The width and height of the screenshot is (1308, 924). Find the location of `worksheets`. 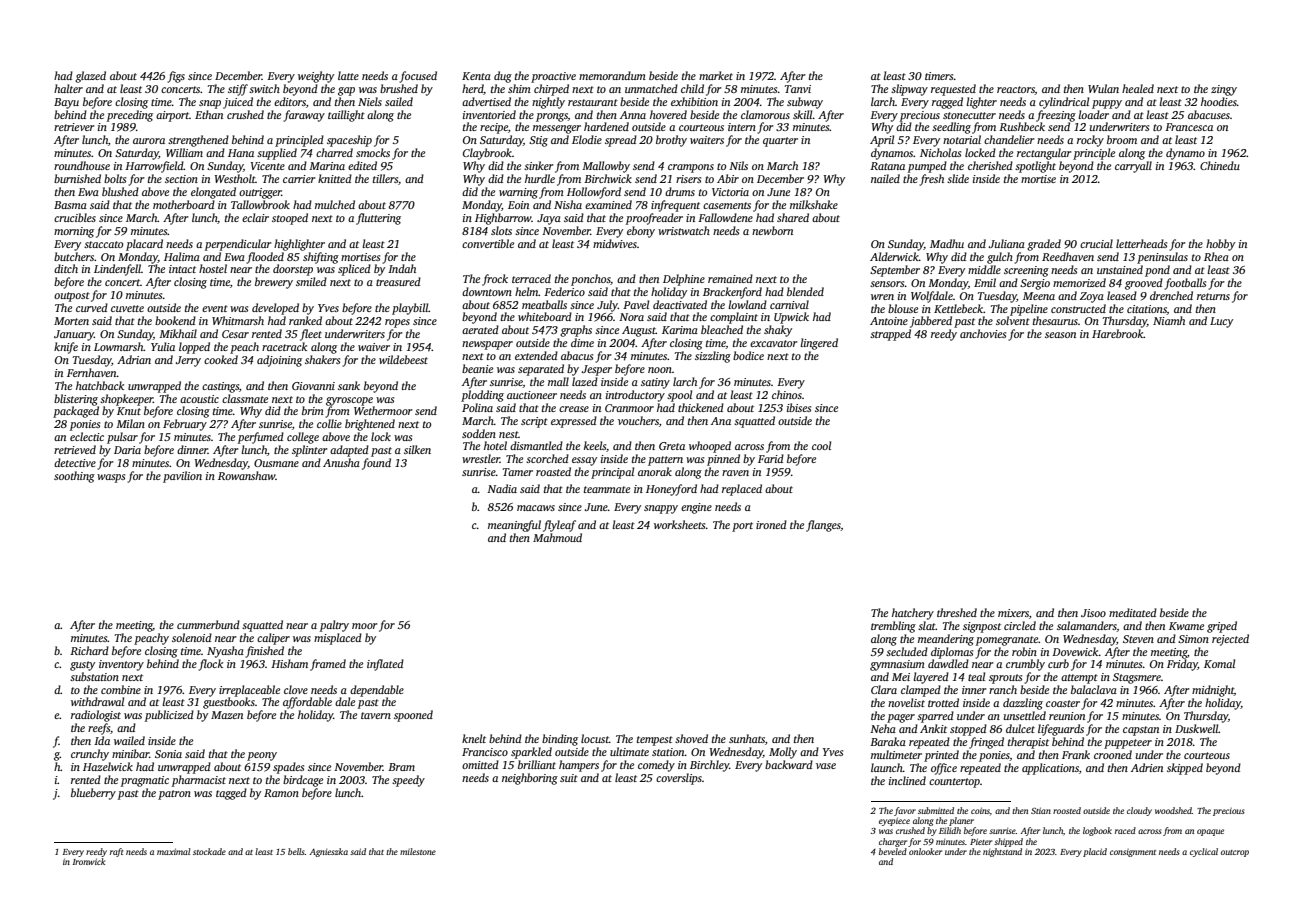

worksheets is located at coordinates (679, 524).
